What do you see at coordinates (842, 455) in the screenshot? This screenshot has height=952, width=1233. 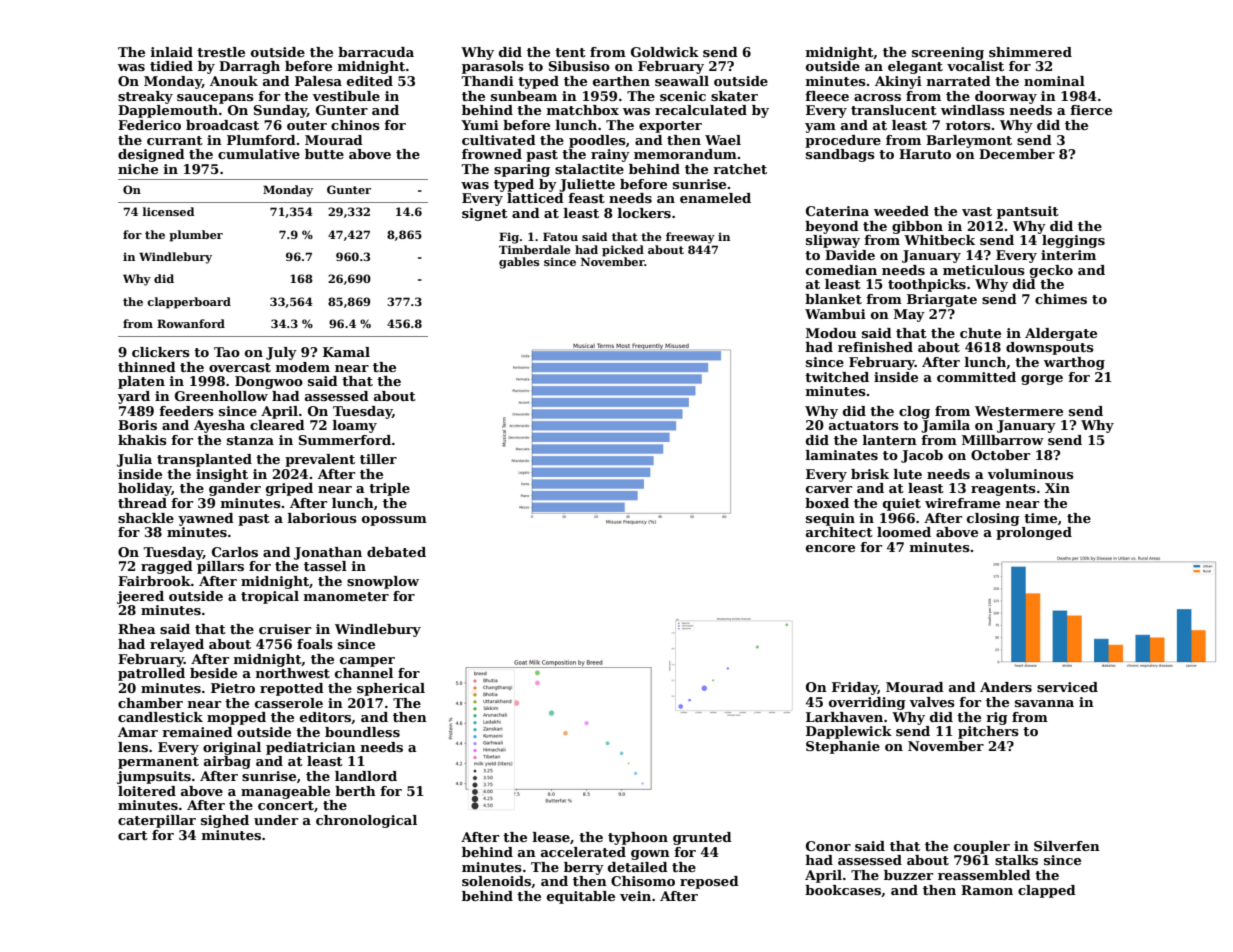 I see `laminates` at bounding box center [842, 455].
